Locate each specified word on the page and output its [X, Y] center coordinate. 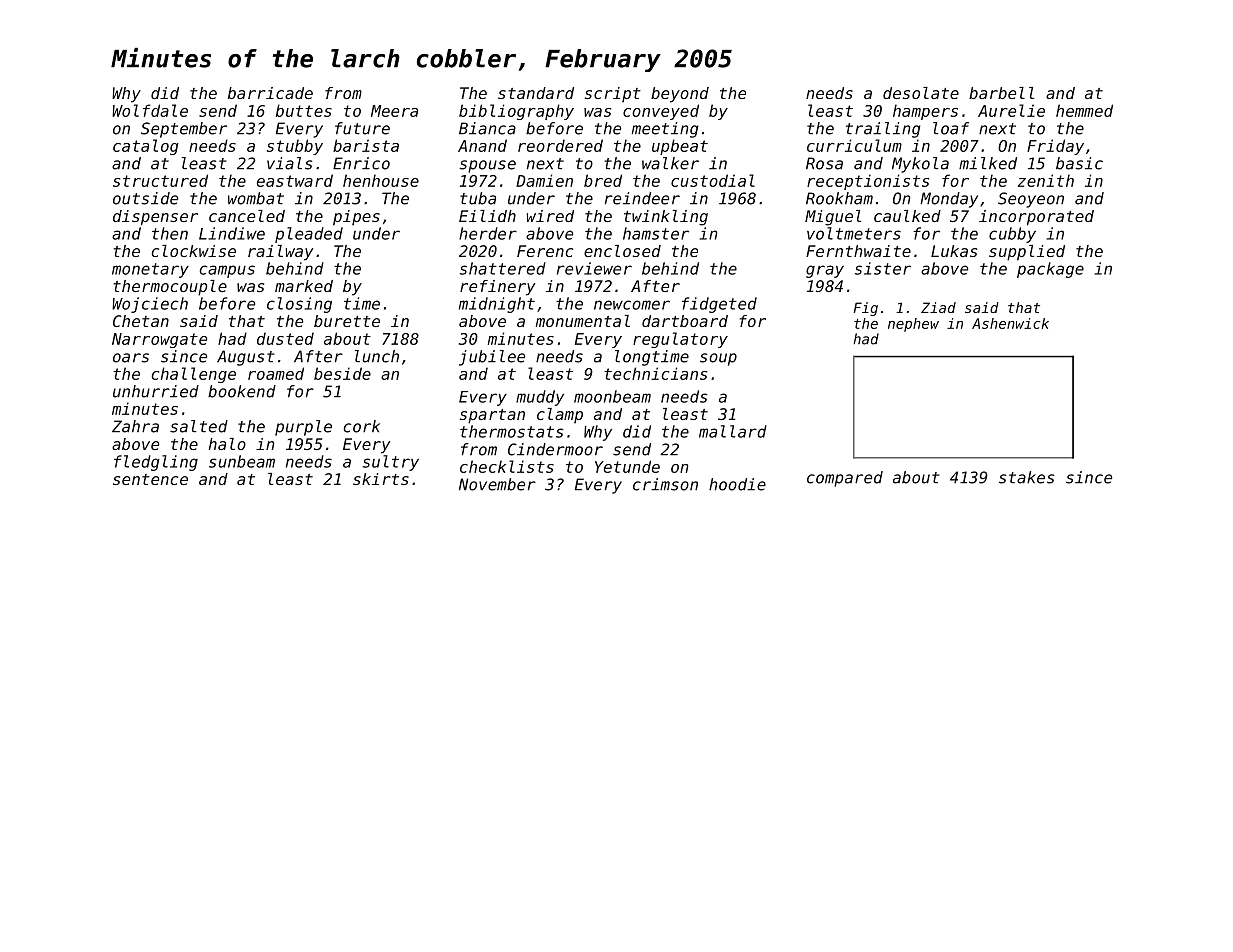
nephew [913, 325]
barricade [270, 93]
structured [160, 180]
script [613, 94]
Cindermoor [555, 449]
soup [718, 359]
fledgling [156, 463]
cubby [1012, 235]
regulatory [680, 340]
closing [299, 305]
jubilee [492, 358]
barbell [1001, 93]
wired [550, 216]
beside [342, 373]
